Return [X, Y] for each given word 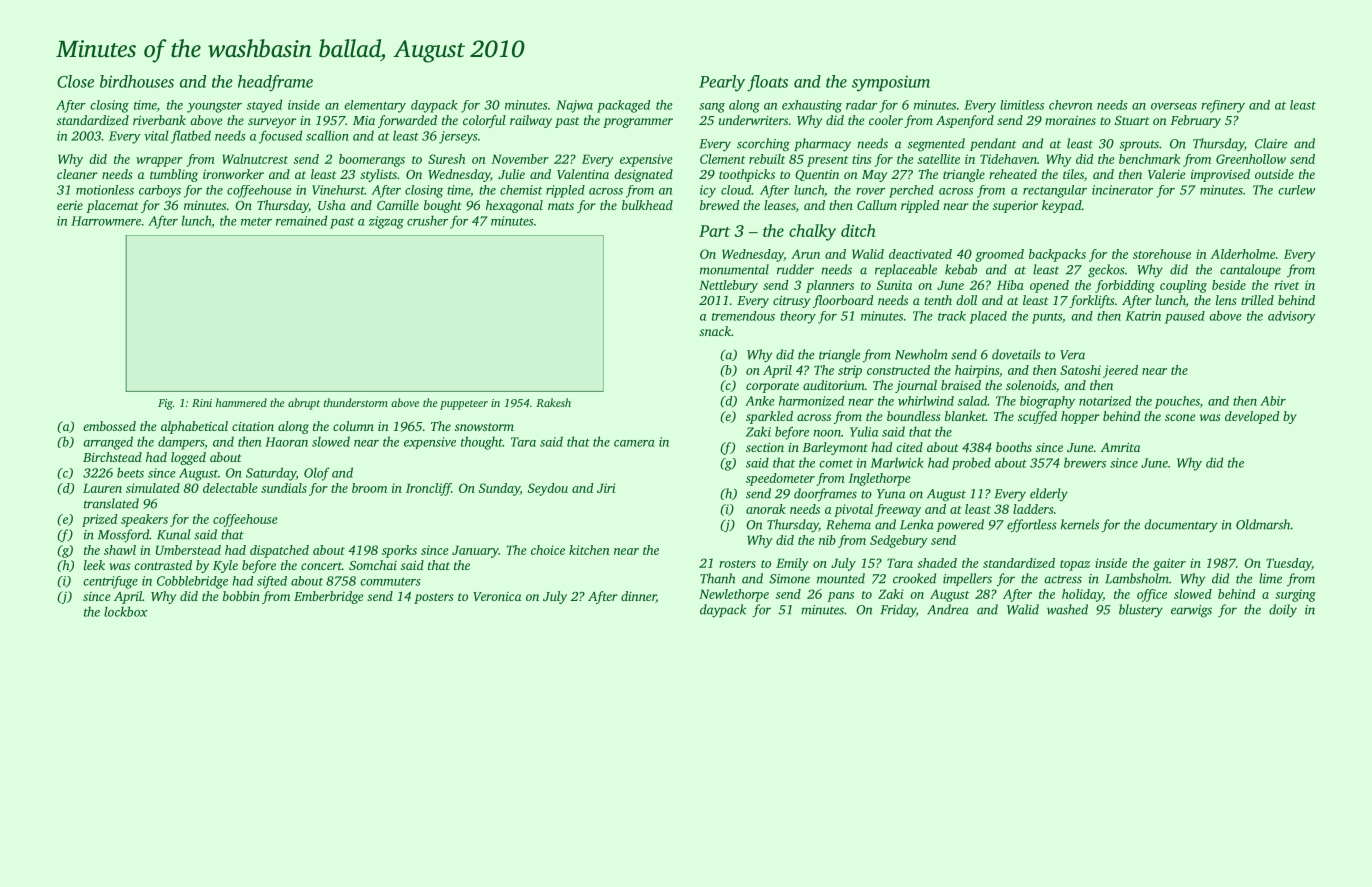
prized [99, 520]
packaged [623, 106]
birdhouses [137, 81]
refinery [1223, 106]
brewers [1085, 462]
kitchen [589, 550]
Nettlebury [728, 286]
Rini [202, 403]
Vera [1072, 355]
